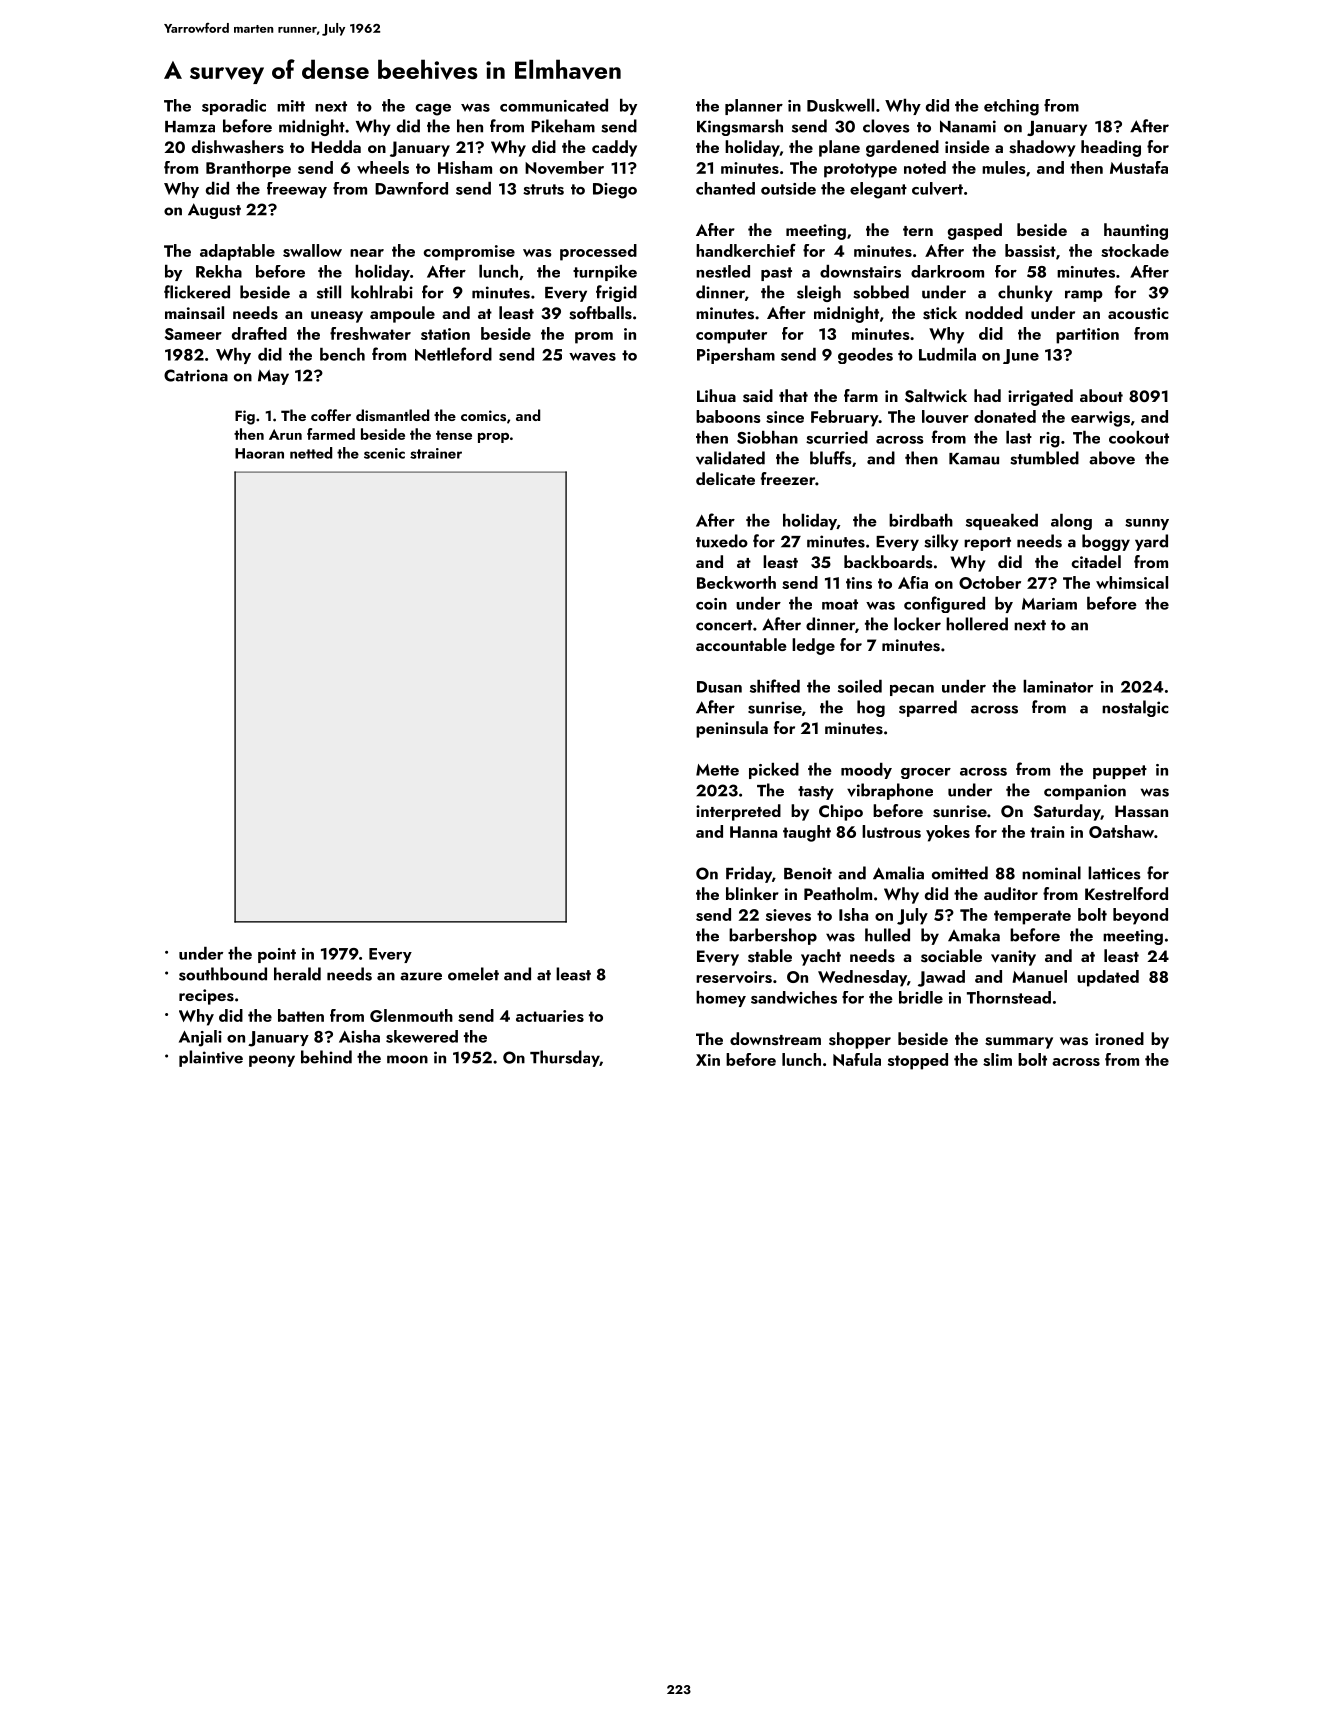  What do you see at coordinates (857, 1059) in the screenshot?
I see `Nafula` at bounding box center [857, 1059].
